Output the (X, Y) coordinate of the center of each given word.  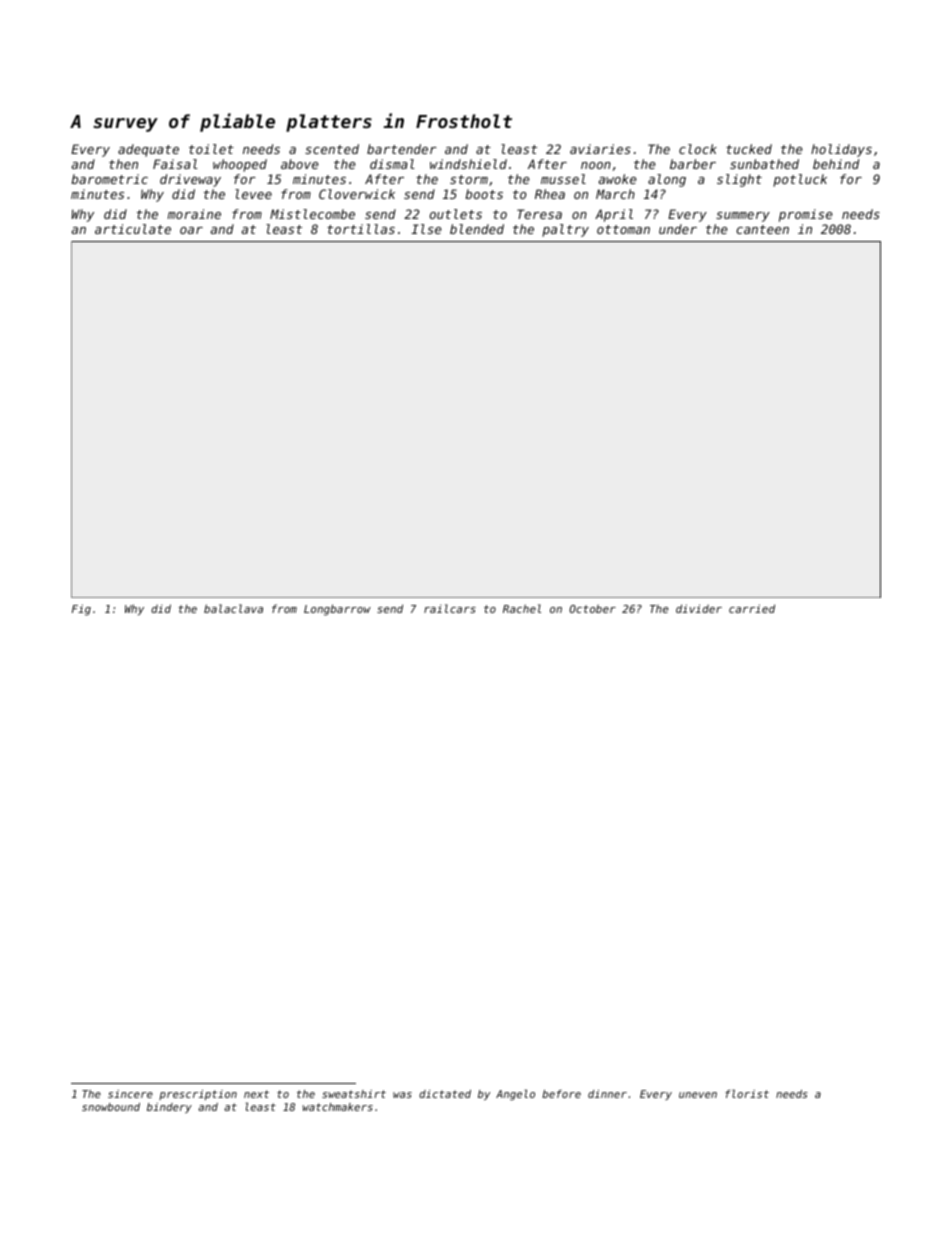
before (561, 1094)
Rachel (522, 608)
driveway (190, 180)
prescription (198, 1095)
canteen (763, 229)
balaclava (233, 608)
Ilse (426, 229)
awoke (618, 179)
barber (693, 164)
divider (699, 608)
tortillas (361, 229)
